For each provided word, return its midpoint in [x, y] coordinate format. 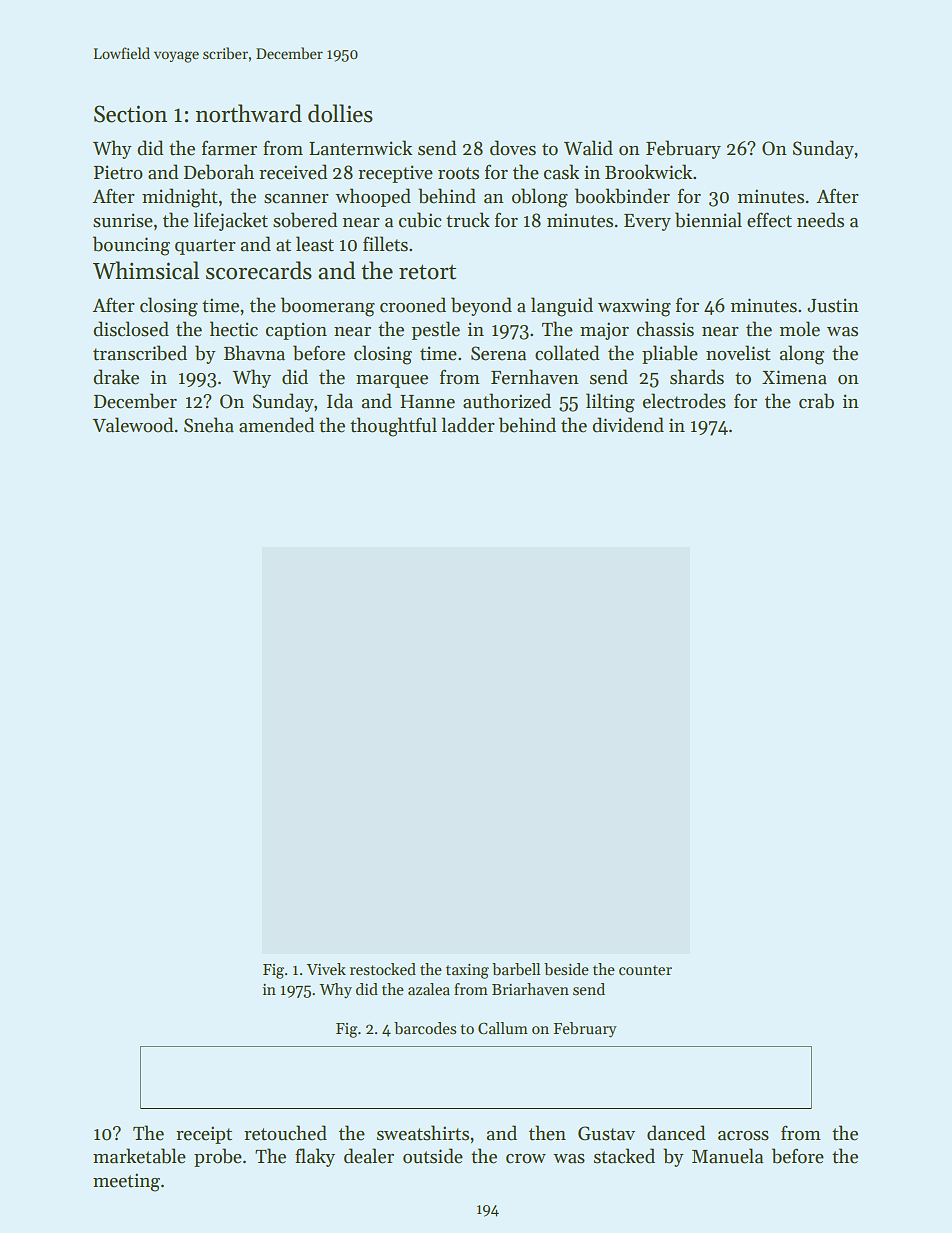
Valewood [132, 425]
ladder [468, 425]
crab [816, 401]
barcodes [425, 1028]
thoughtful [393, 427]
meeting [126, 1182]
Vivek [326, 969]
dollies [340, 113]
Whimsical [146, 270]
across [743, 1136]
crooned [413, 305]
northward [249, 113]
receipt [204, 1135]
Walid [588, 148]
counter [645, 970]
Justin [833, 305]
